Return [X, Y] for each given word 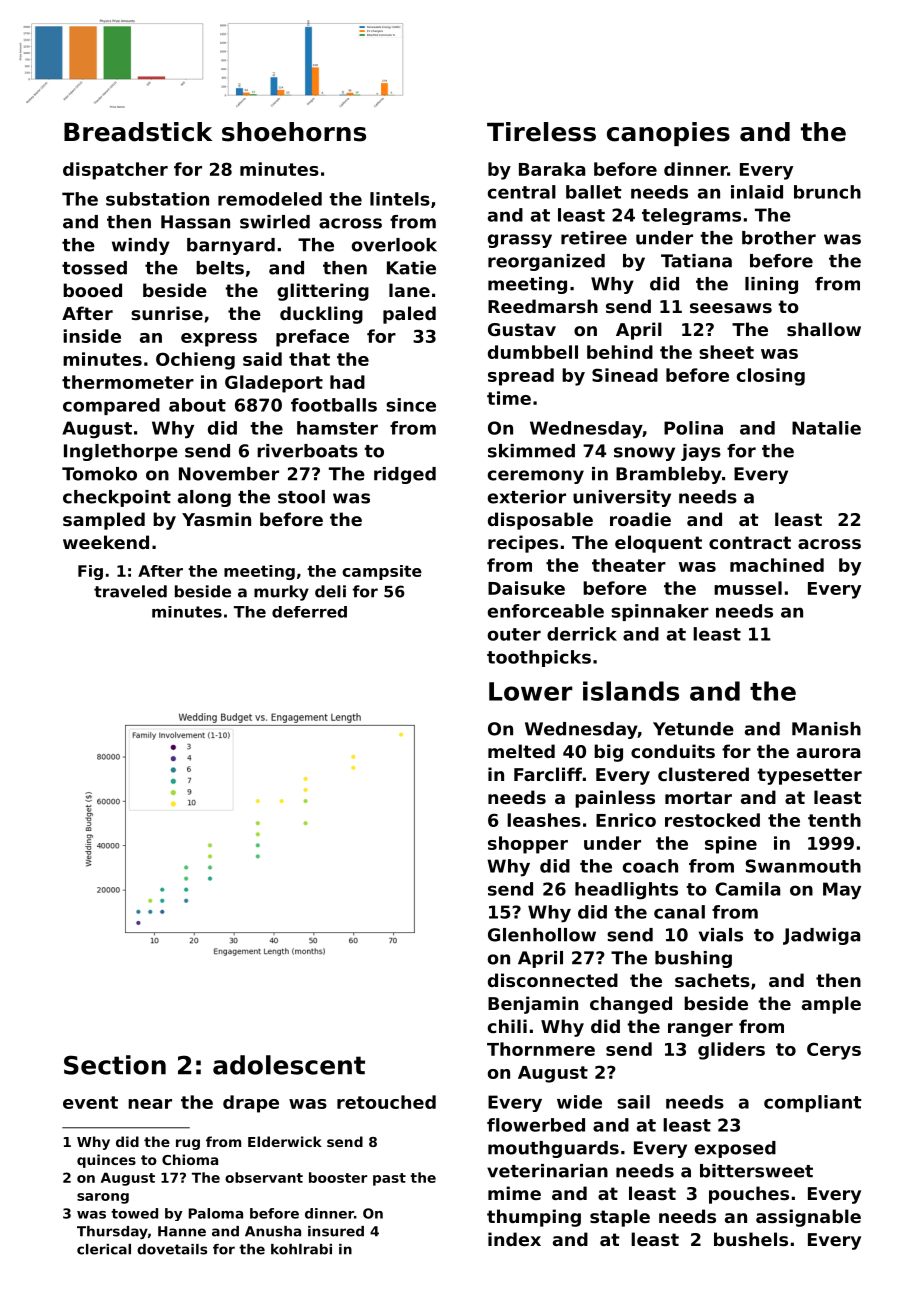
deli [330, 591]
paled [409, 315]
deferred [309, 612]
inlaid [757, 192]
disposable [540, 521]
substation [157, 199]
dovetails [172, 1249]
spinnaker [660, 612]
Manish [826, 729]
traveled [130, 591]
